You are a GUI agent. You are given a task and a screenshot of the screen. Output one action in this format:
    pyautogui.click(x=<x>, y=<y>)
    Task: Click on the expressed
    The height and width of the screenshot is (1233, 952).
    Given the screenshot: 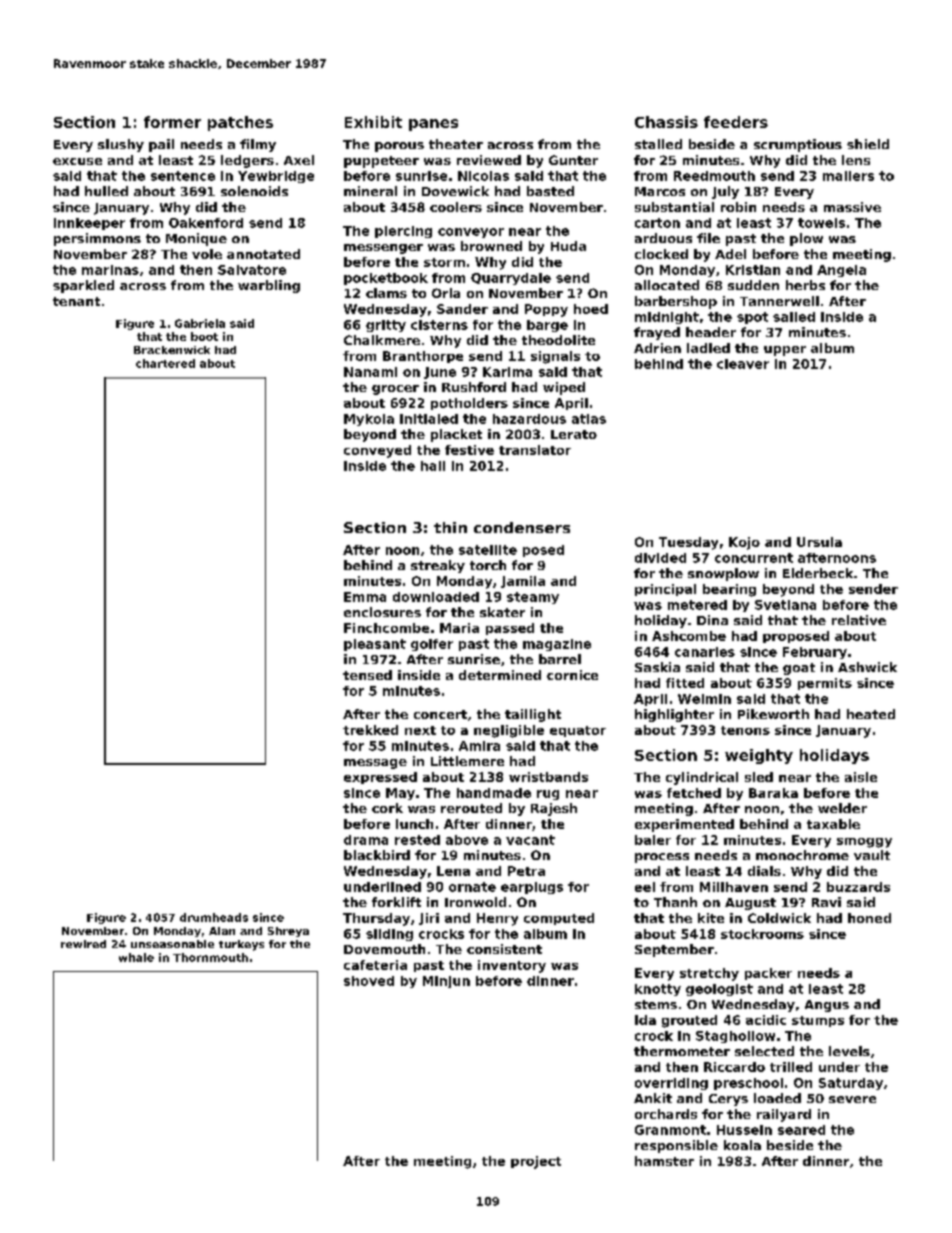 What is the action you would take?
    pyautogui.click(x=380, y=778)
